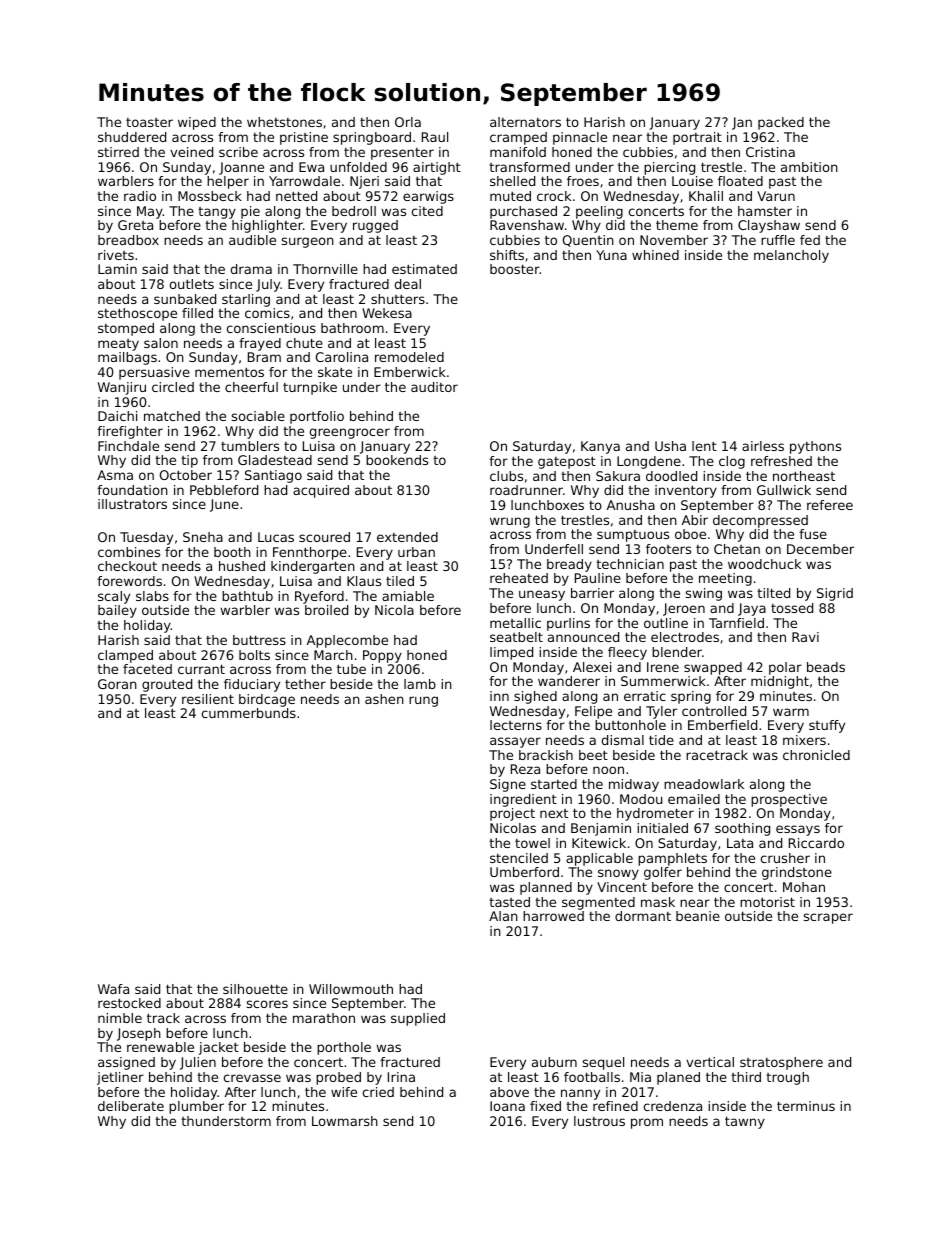 The image size is (952, 1233). I want to click on Mohan, so click(804, 887).
